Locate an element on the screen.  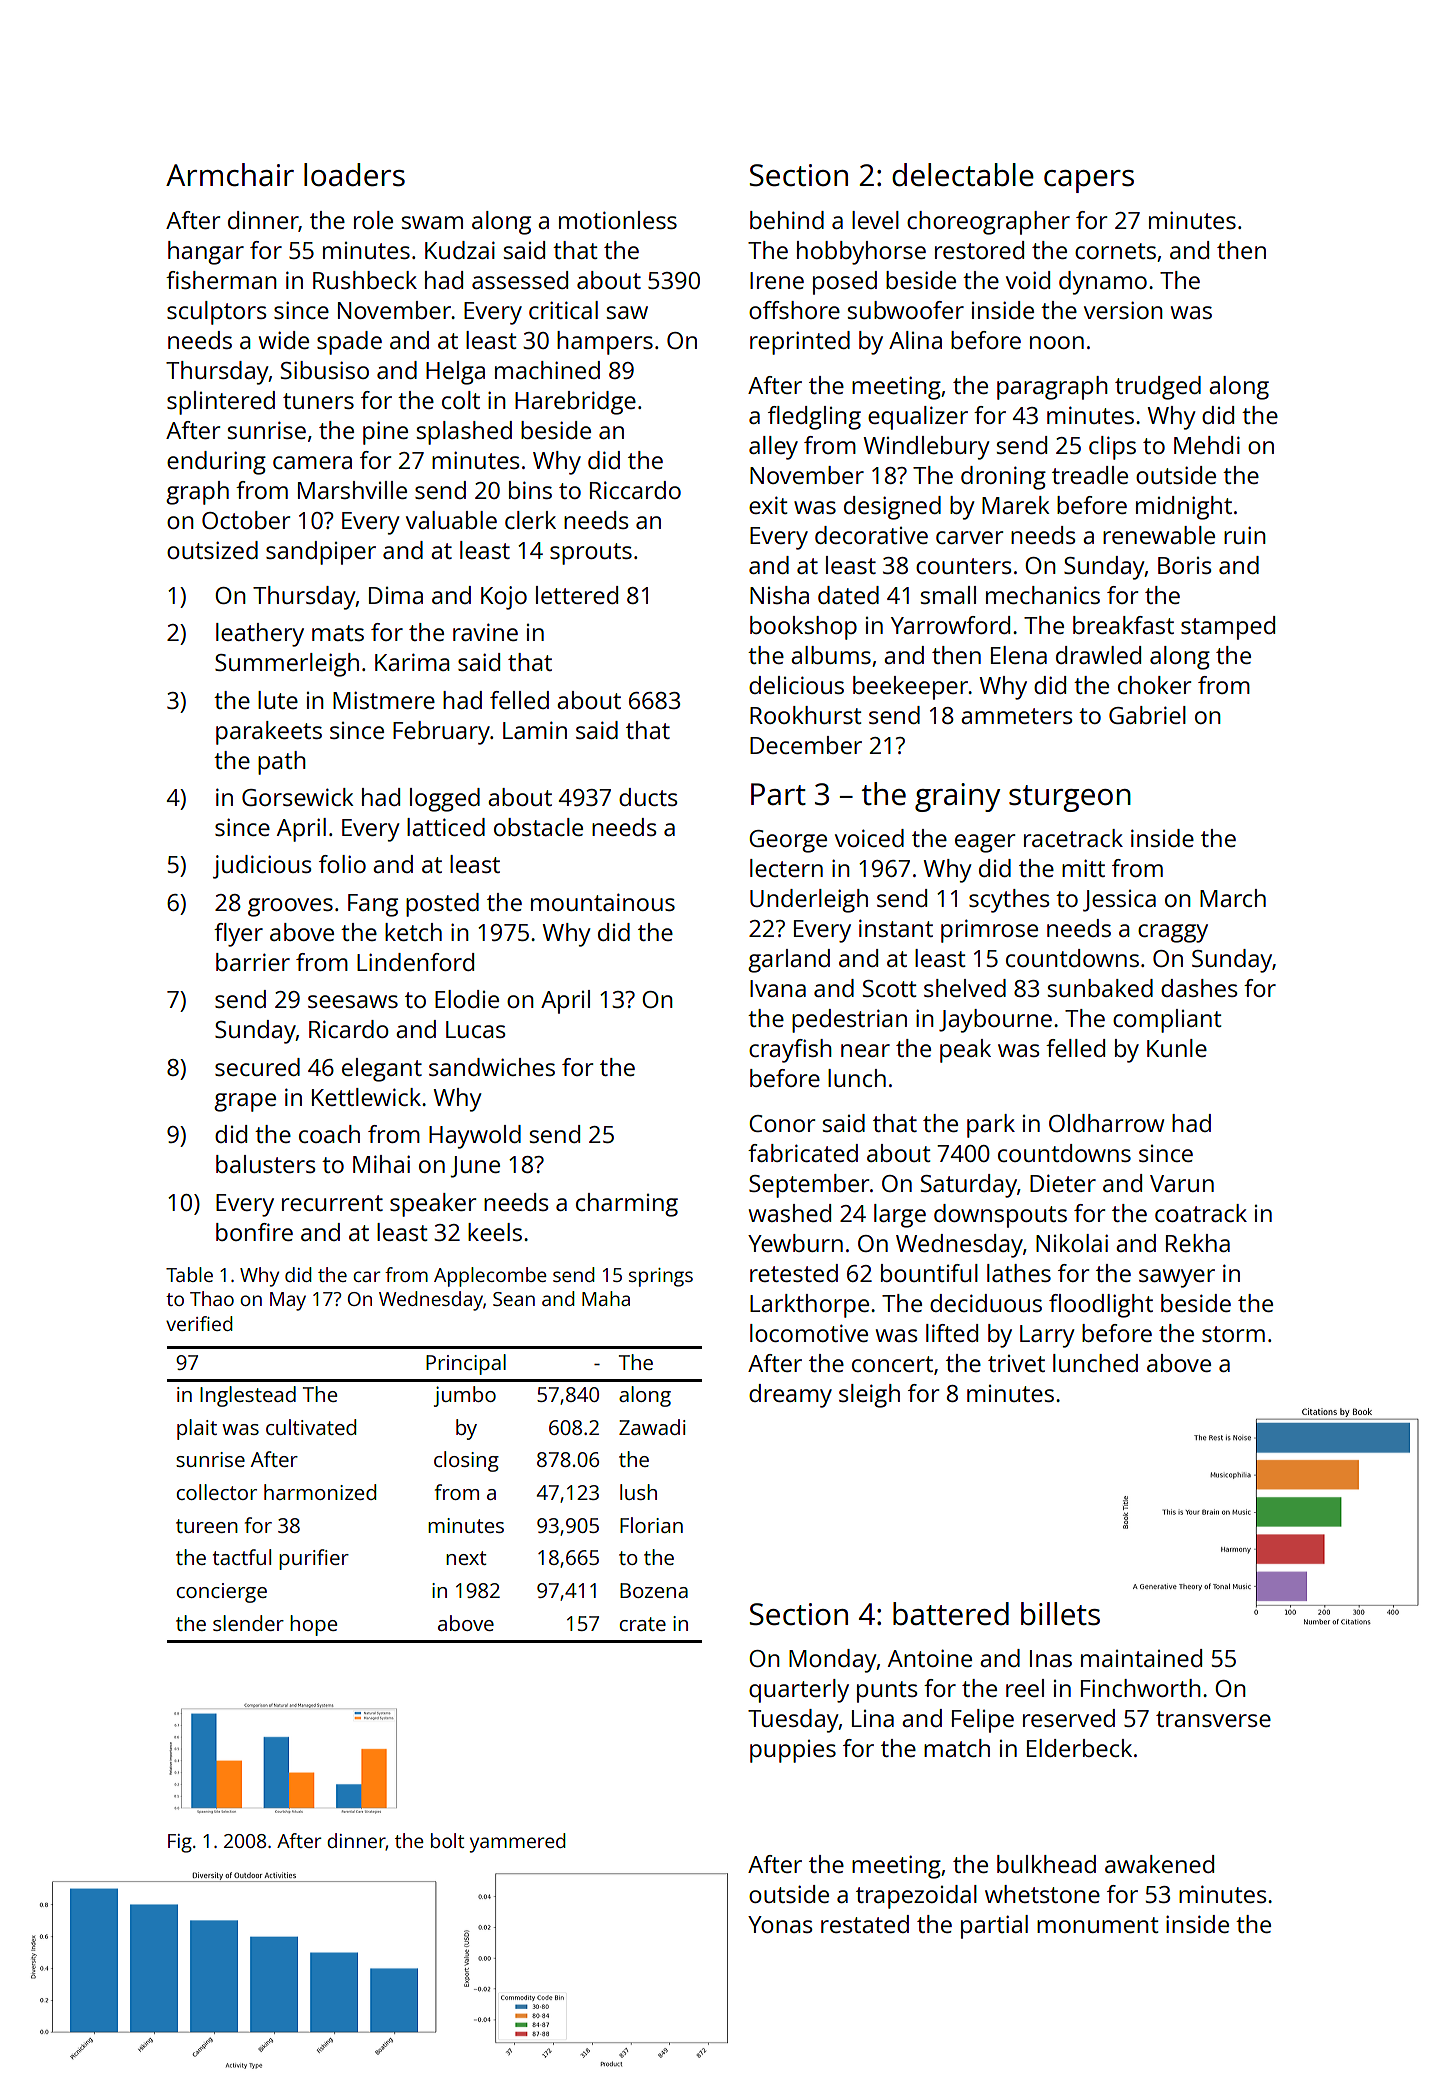
locomotive is located at coordinates (809, 1333).
